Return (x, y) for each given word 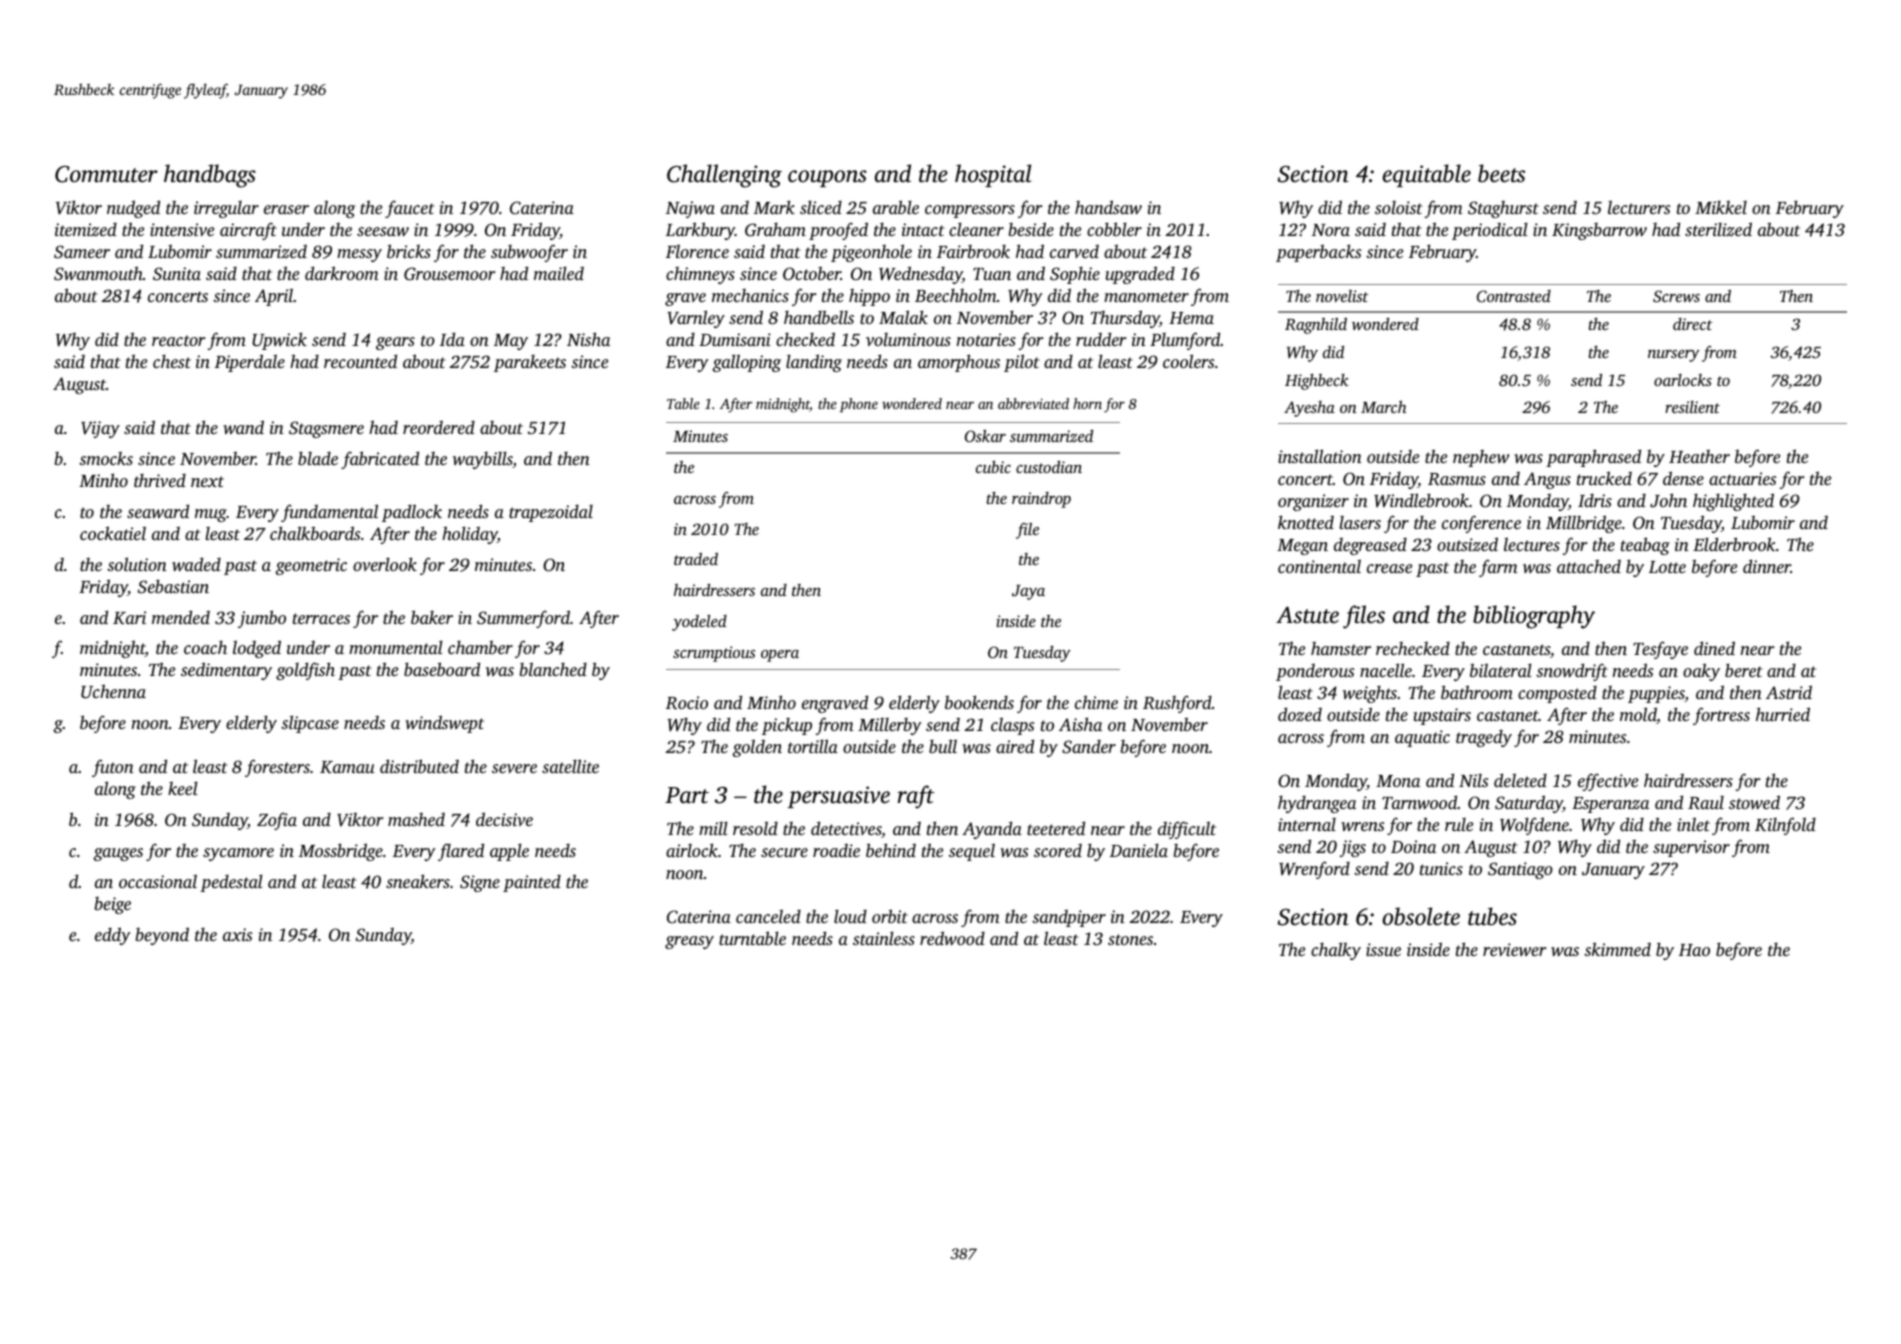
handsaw (1108, 207)
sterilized (1718, 229)
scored (1058, 850)
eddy (112, 936)
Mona (1398, 781)
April (274, 297)
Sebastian (173, 586)
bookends (979, 702)
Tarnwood (1420, 802)
